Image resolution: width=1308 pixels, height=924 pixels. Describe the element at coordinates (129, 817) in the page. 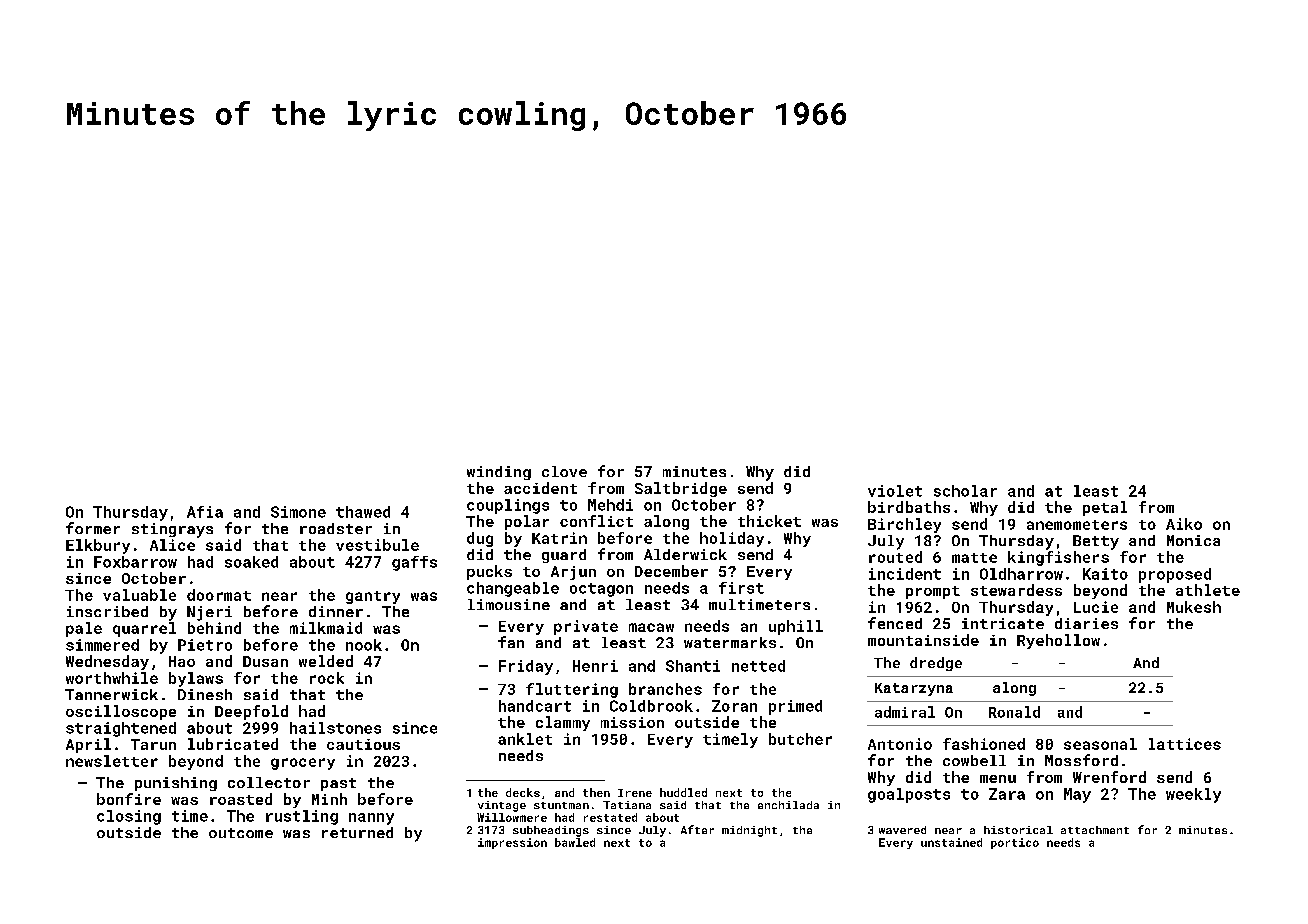

I see `closing` at that location.
